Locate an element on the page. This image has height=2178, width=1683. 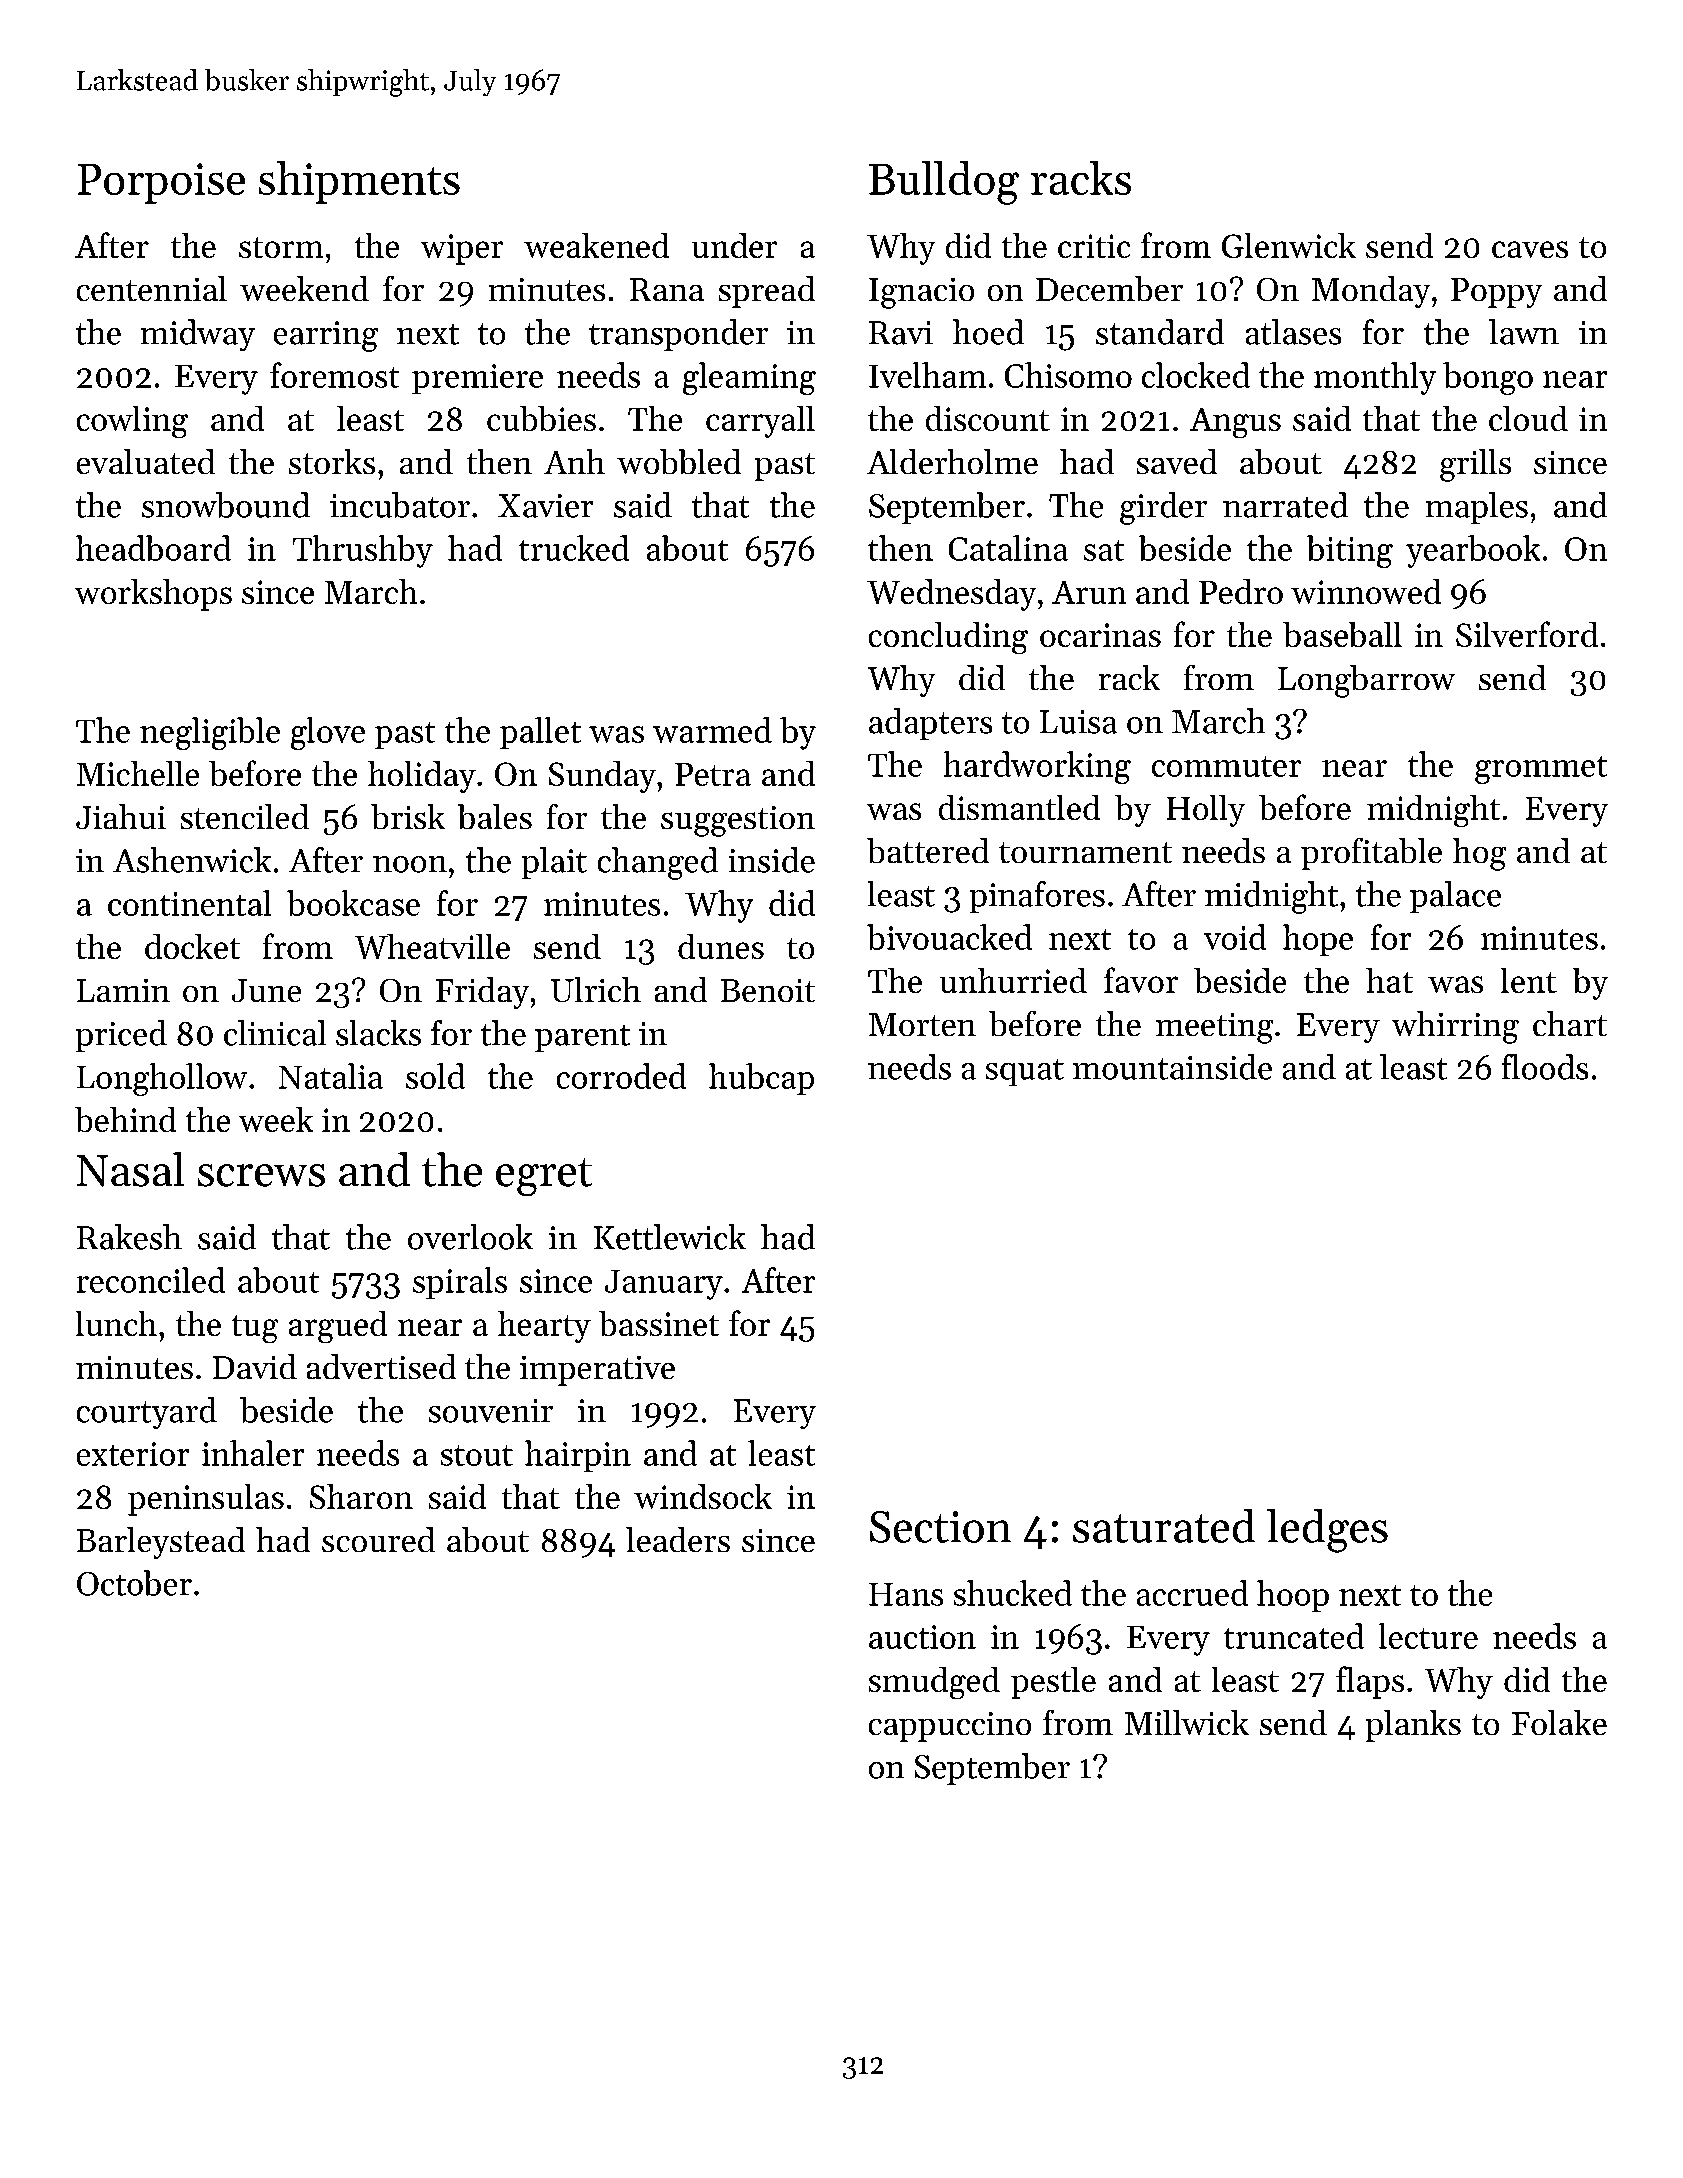
atlases is located at coordinates (1293, 332).
